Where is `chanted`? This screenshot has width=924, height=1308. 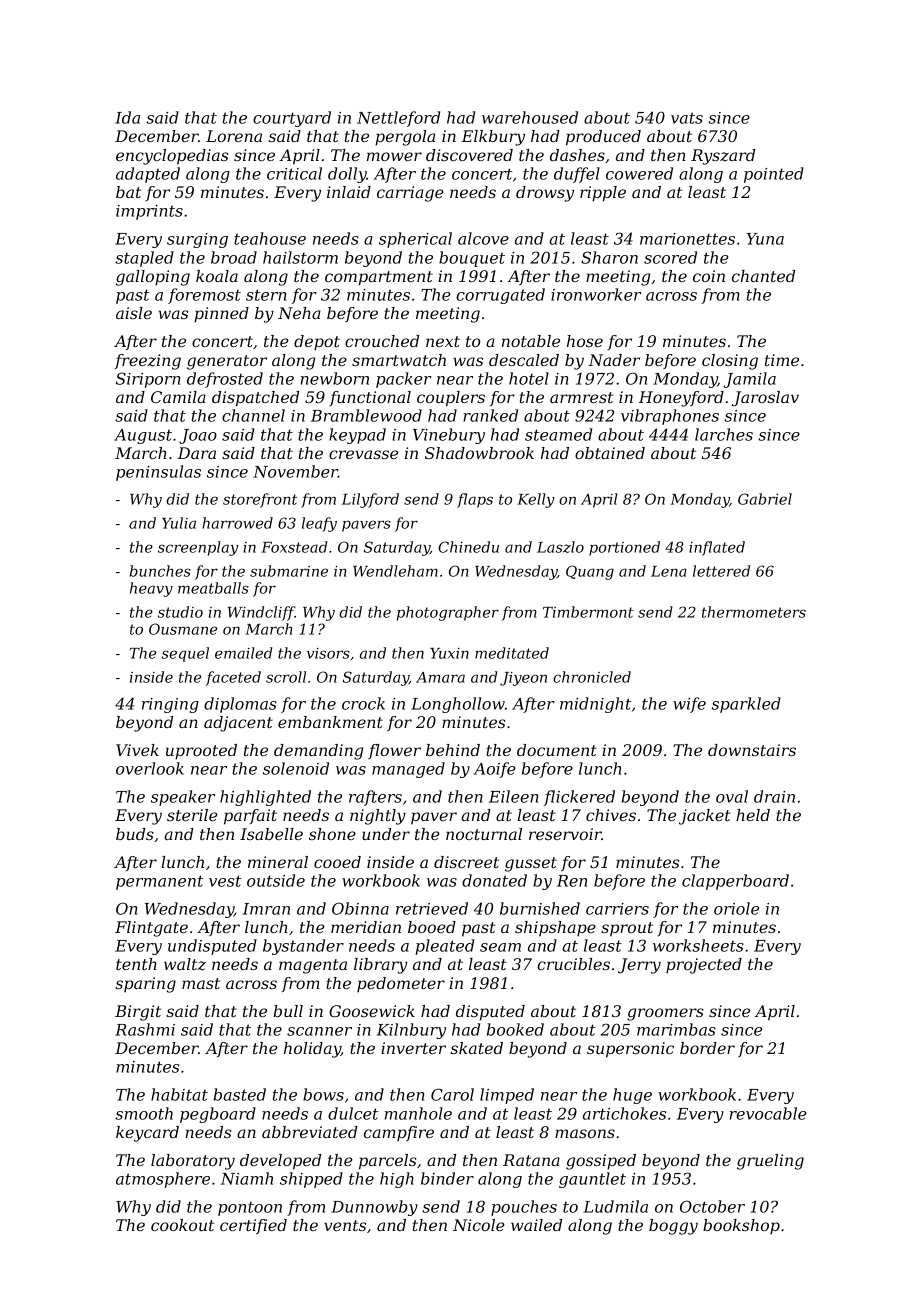
chanted is located at coordinates (763, 276).
